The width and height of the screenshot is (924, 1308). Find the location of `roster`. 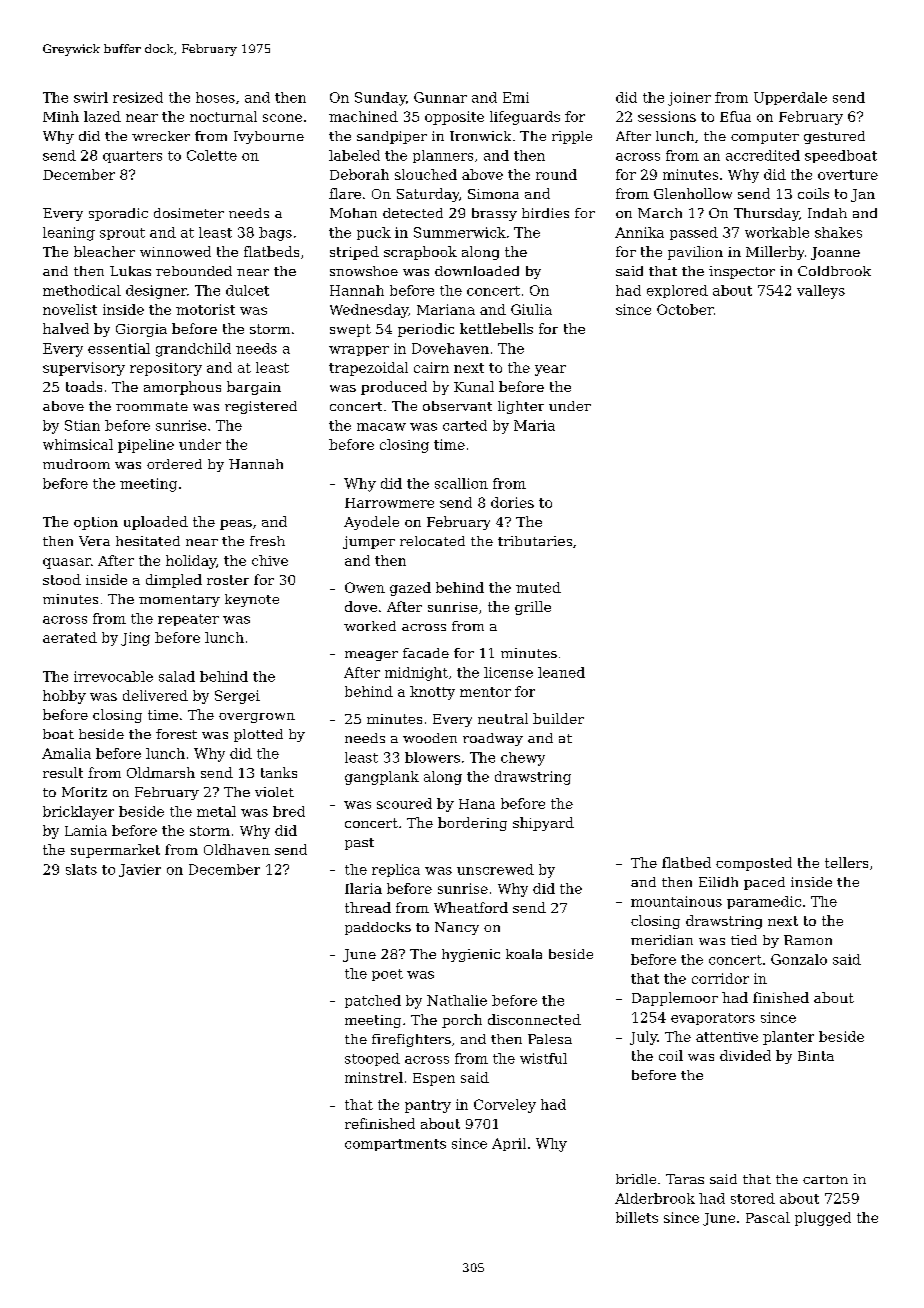

roster is located at coordinates (228, 580).
